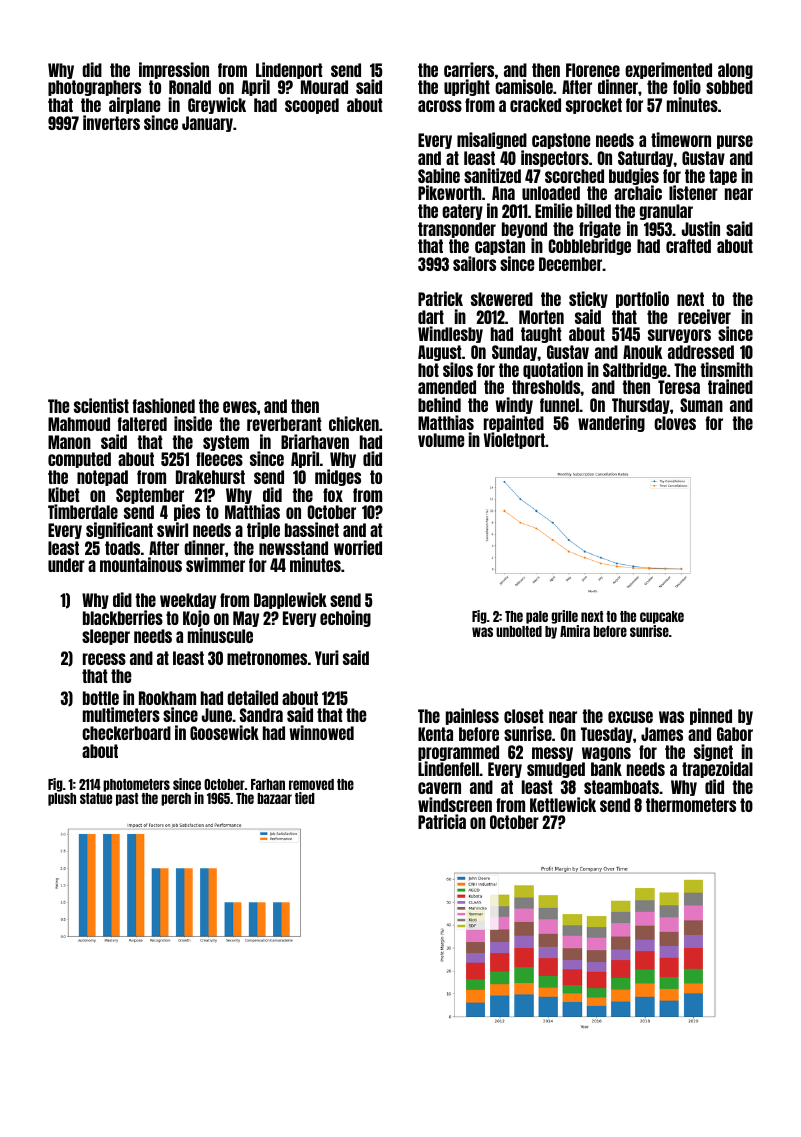 This screenshot has width=801, height=1137. I want to click on Kettlewick, so click(563, 804).
